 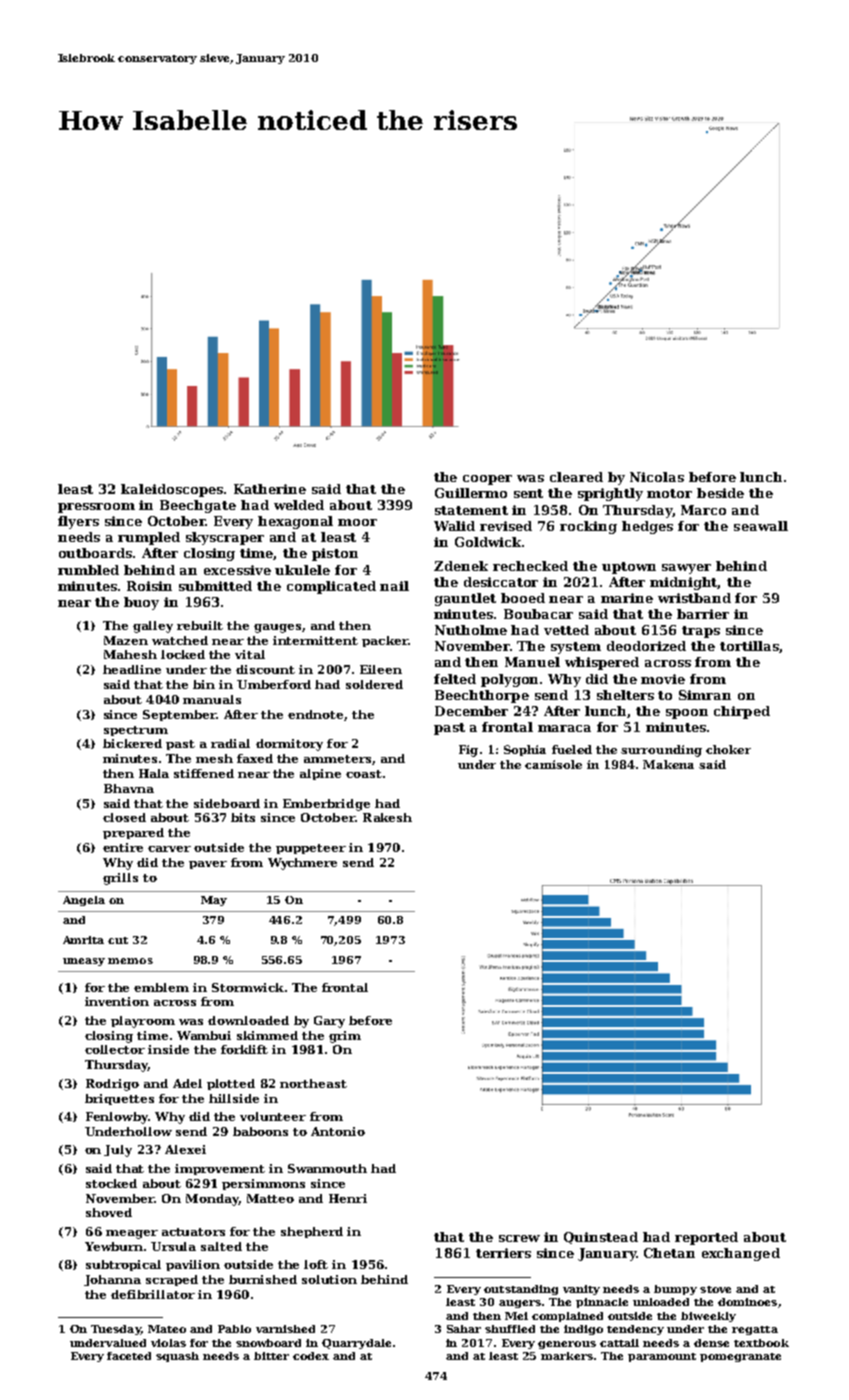 What do you see at coordinates (567, 1356) in the image?
I see `markers` at bounding box center [567, 1356].
